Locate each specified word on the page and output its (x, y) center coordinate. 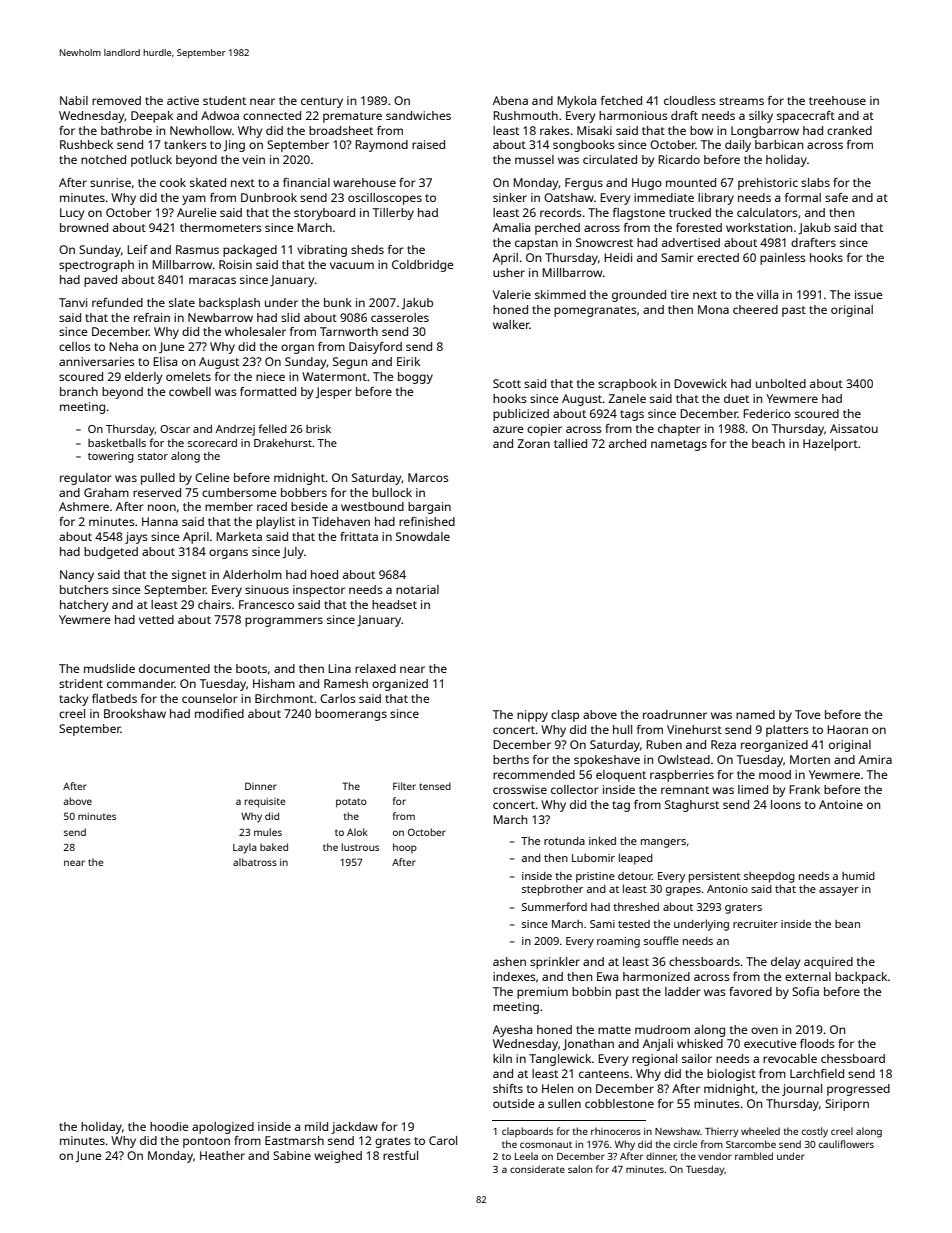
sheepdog (769, 877)
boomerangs (351, 715)
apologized (223, 1128)
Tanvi (73, 302)
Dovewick (700, 383)
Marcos (428, 477)
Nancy (77, 576)
